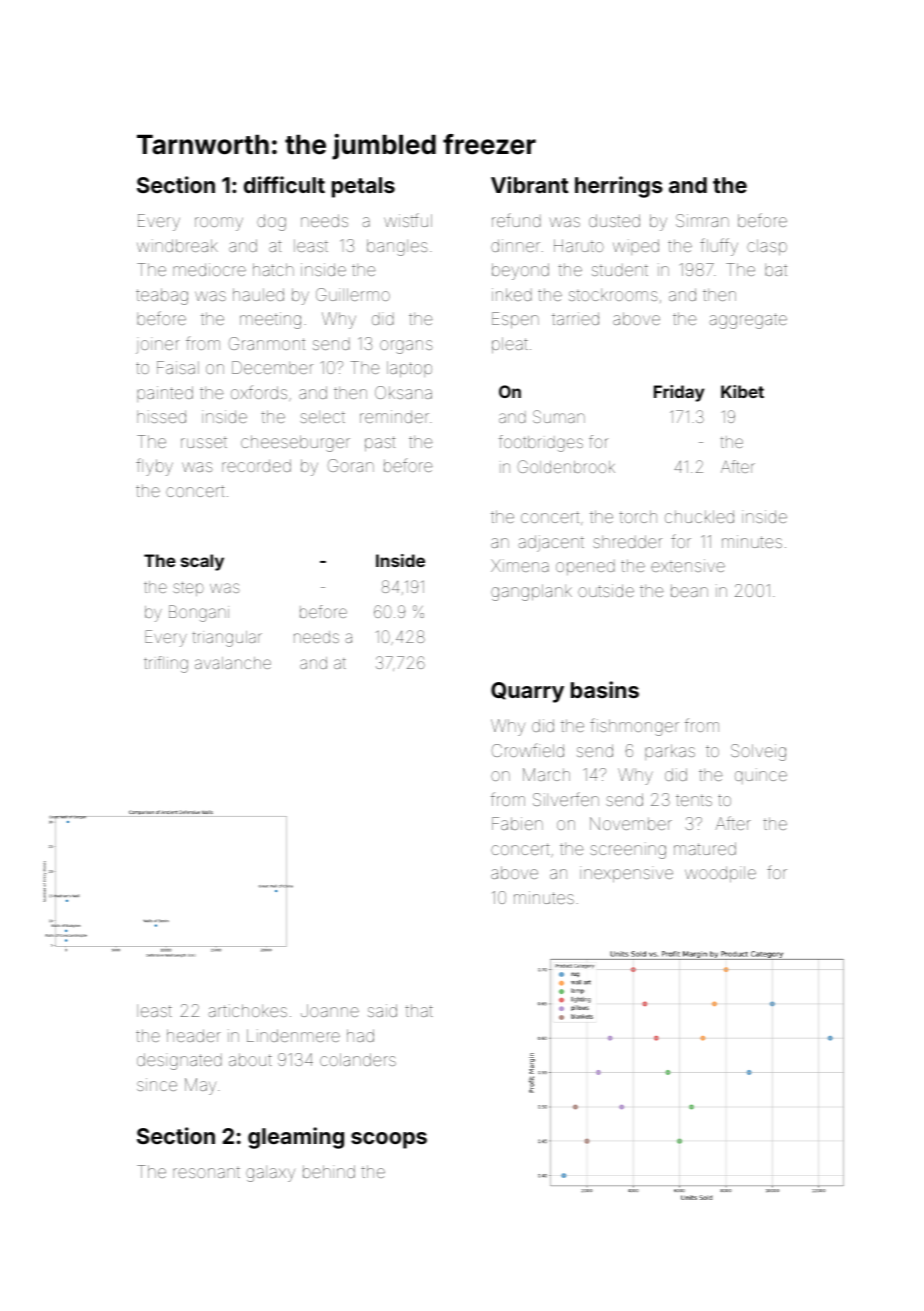 This screenshot has width=924, height=1311. I want to click on wistful, so click(408, 220).
